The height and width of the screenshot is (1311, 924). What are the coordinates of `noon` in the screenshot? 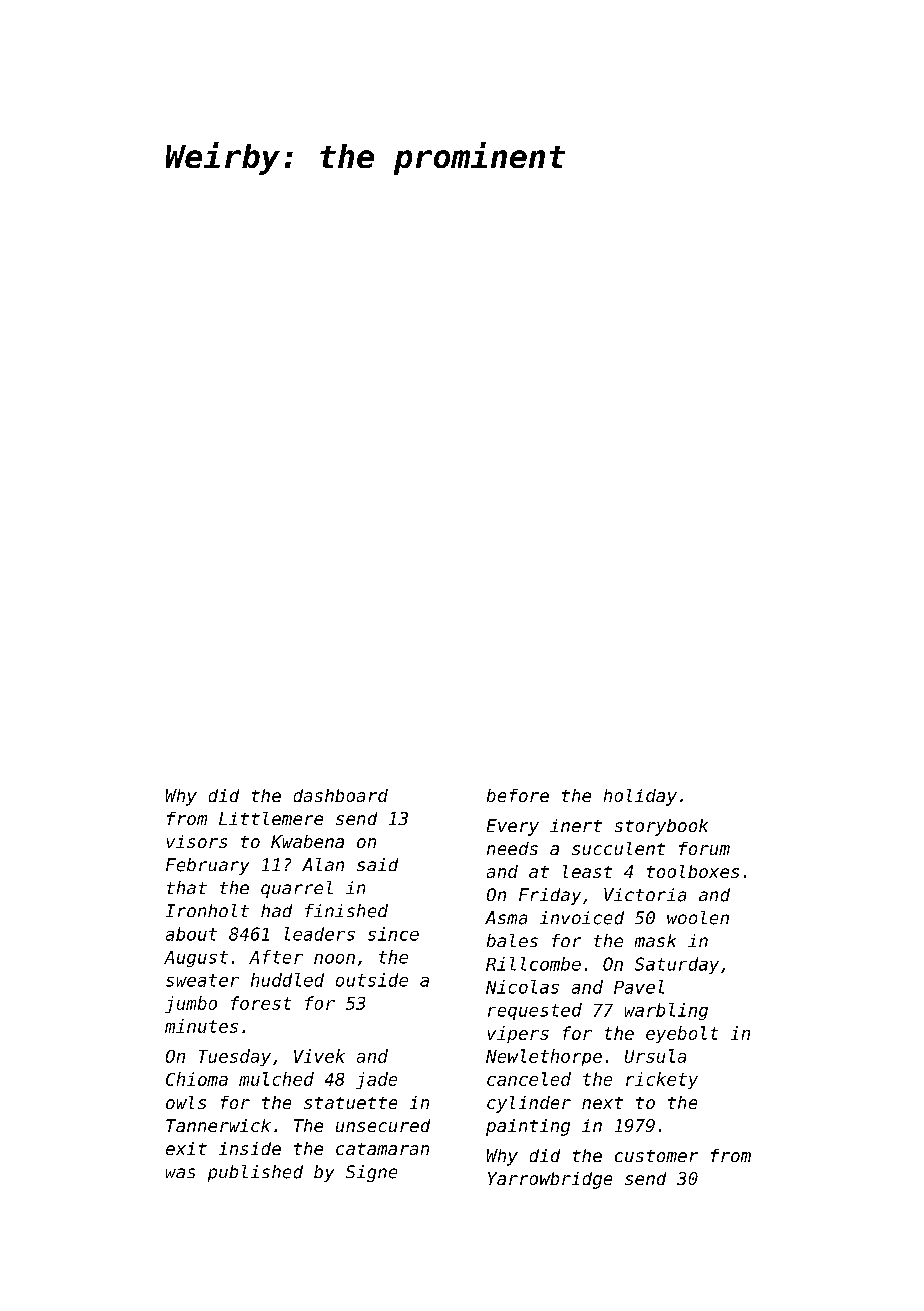 It's located at (334, 959).
